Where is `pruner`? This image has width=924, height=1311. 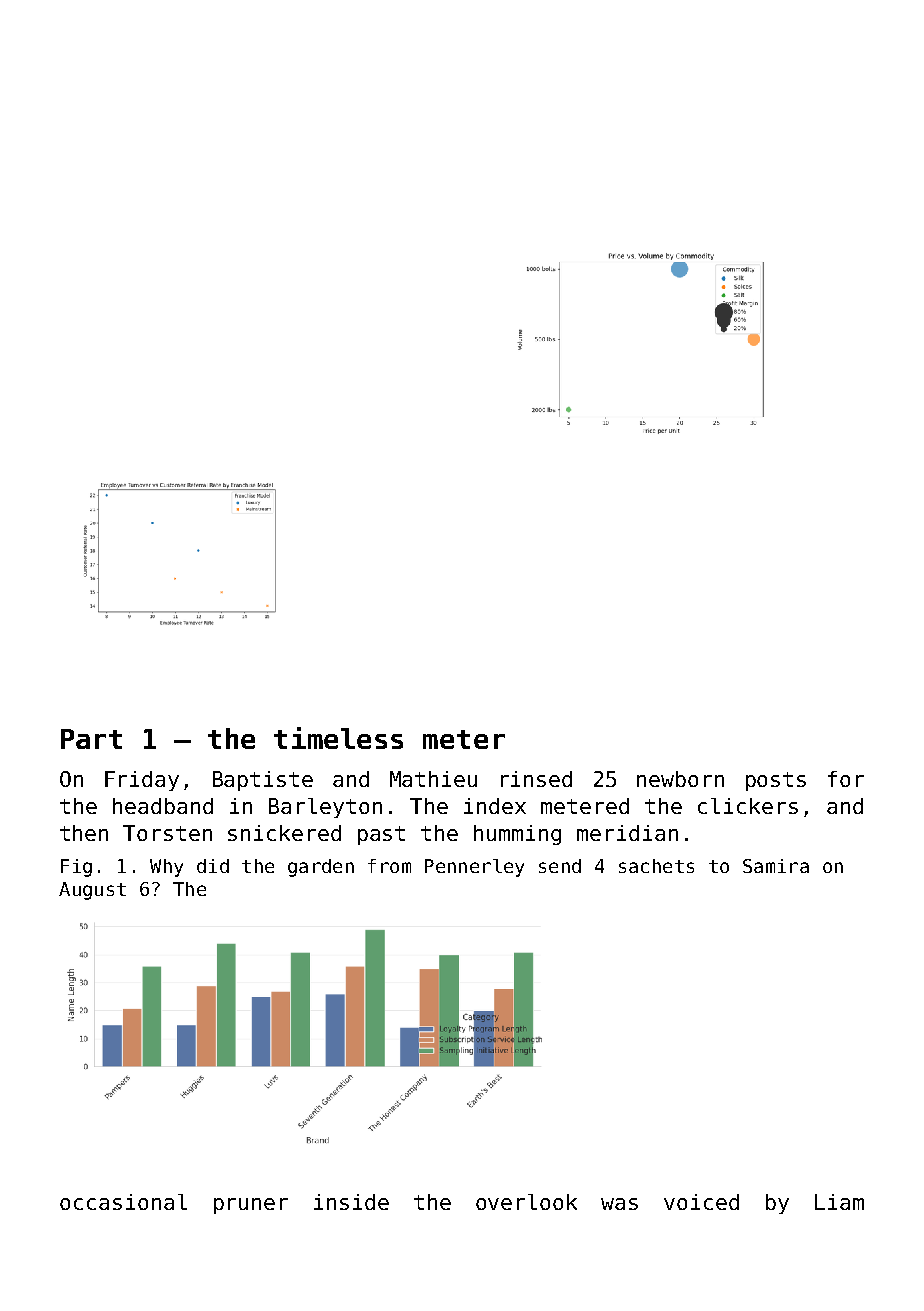 pruner is located at coordinates (251, 1206).
